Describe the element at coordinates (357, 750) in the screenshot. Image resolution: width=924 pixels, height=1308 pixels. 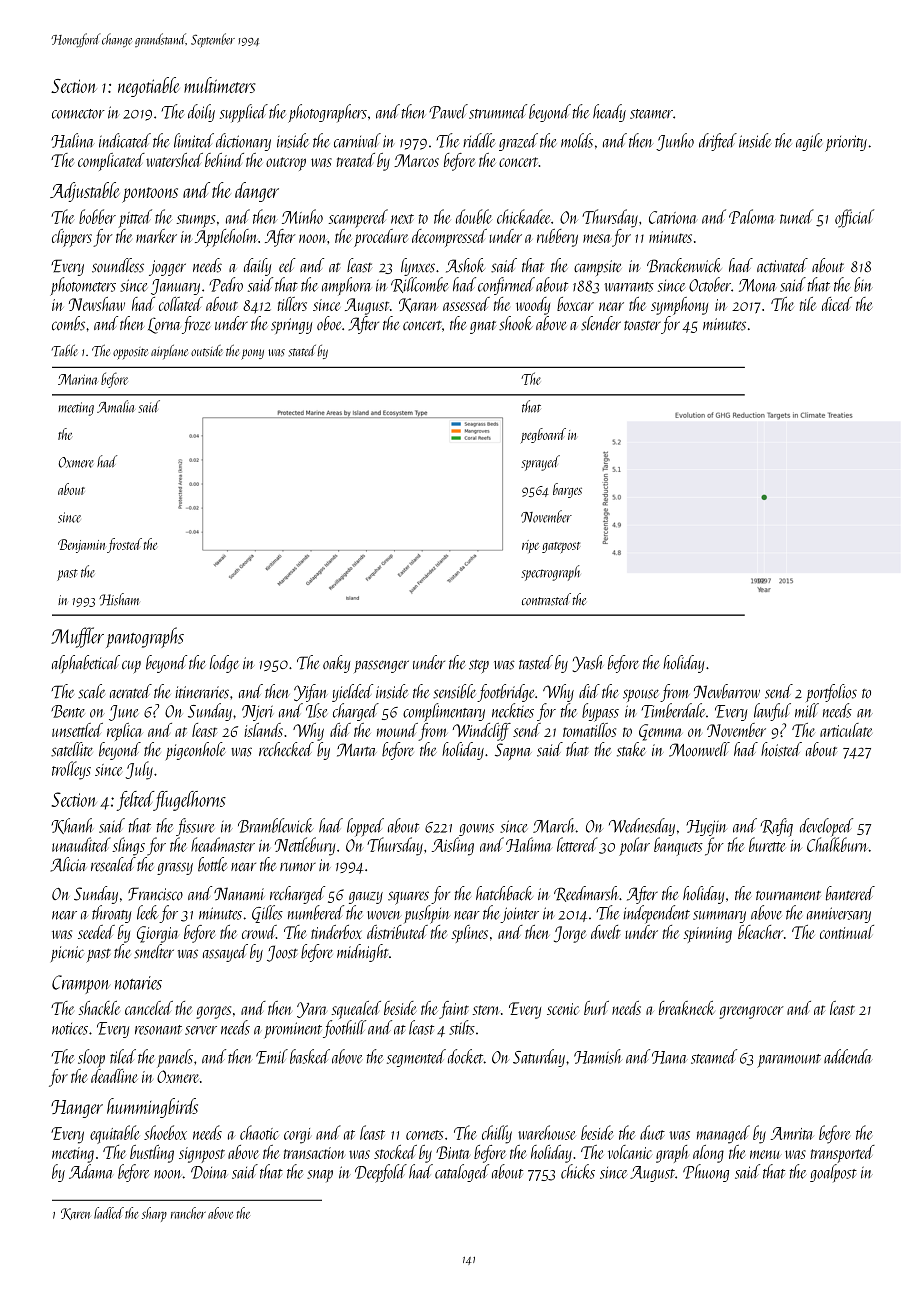
I see `Marta` at that location.
